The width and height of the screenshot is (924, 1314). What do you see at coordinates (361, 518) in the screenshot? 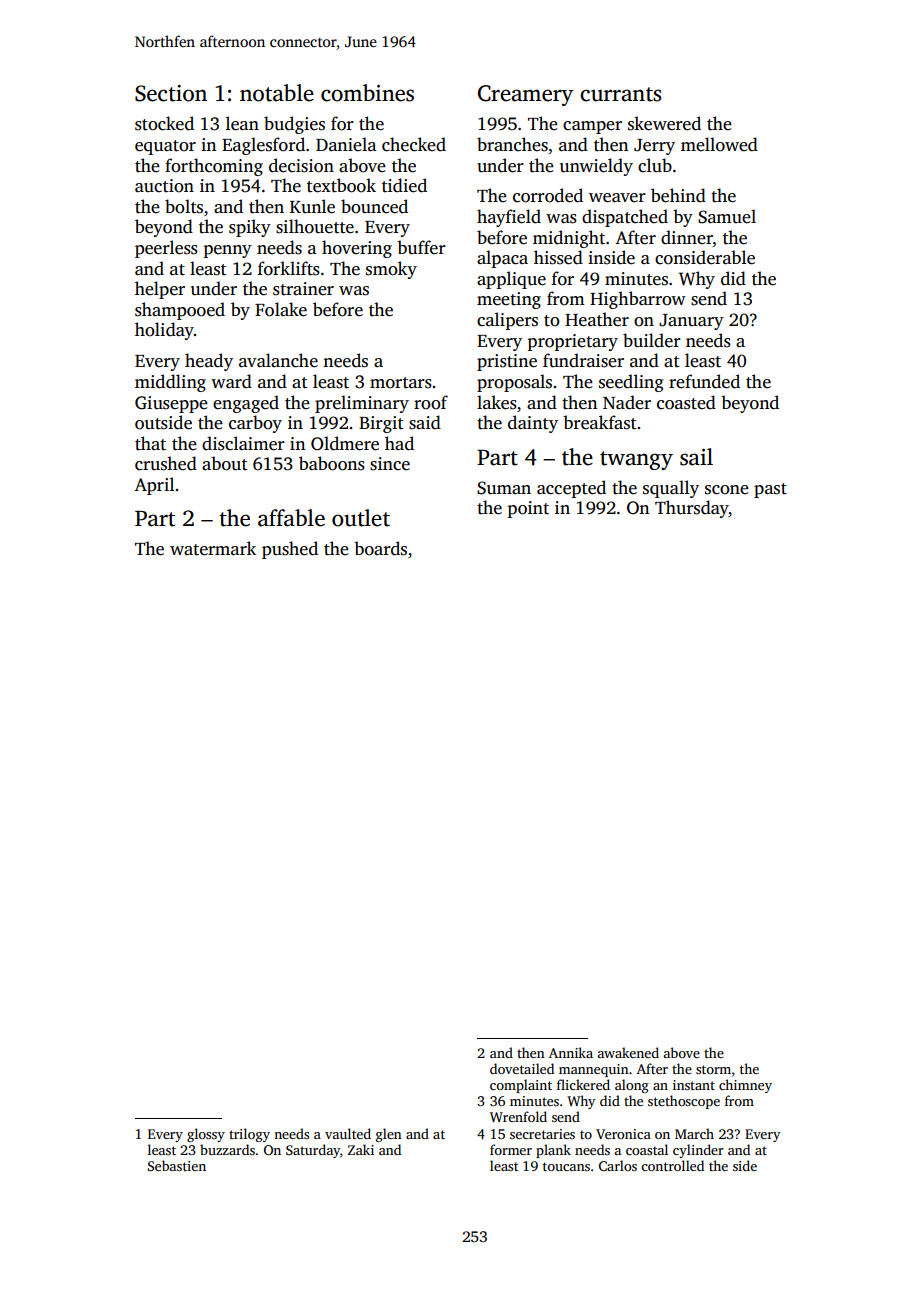
I see `outlet` at bounding box center [361, 518].
